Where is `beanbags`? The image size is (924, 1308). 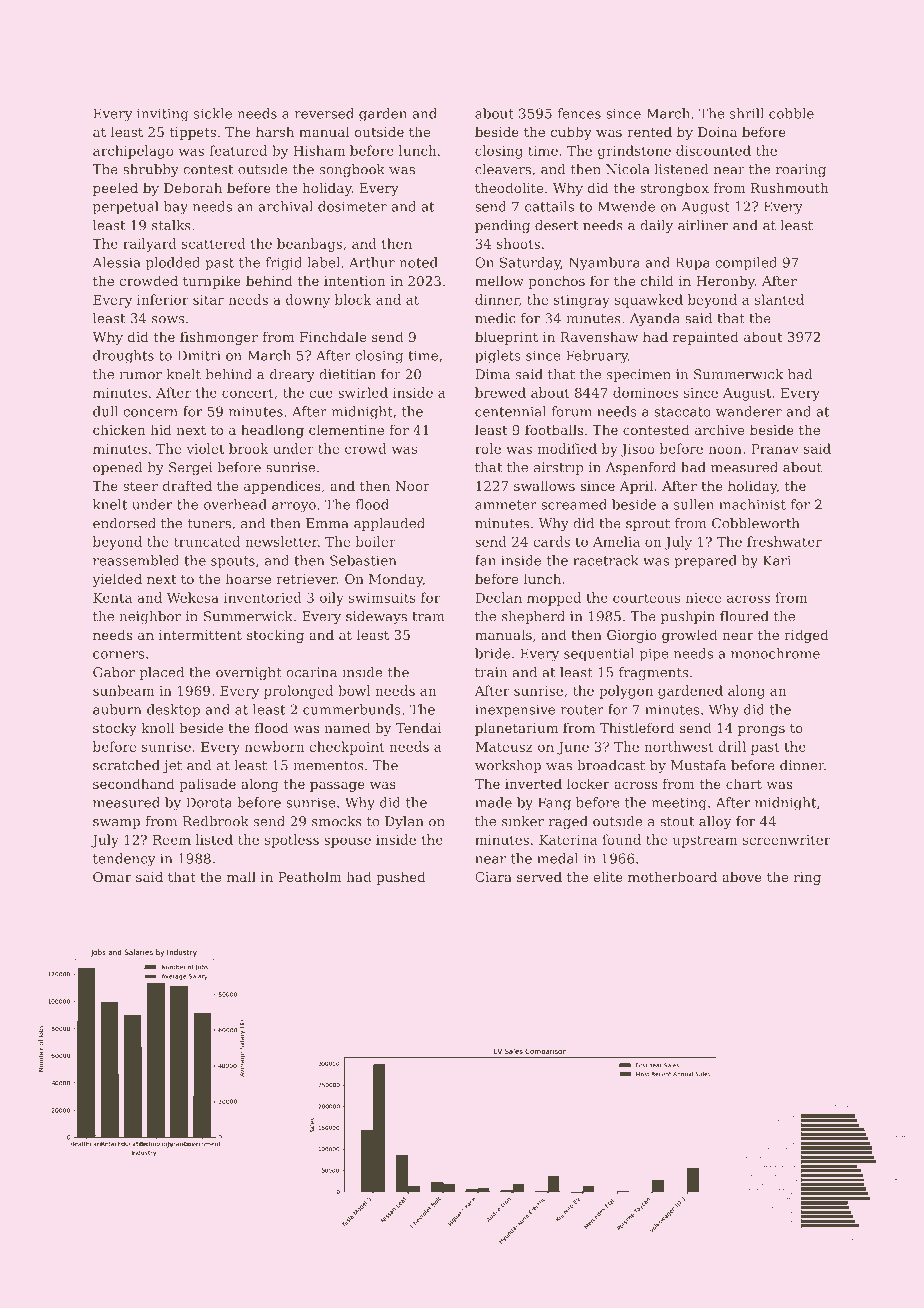 beanbags is located at coordinates (309, 245).
